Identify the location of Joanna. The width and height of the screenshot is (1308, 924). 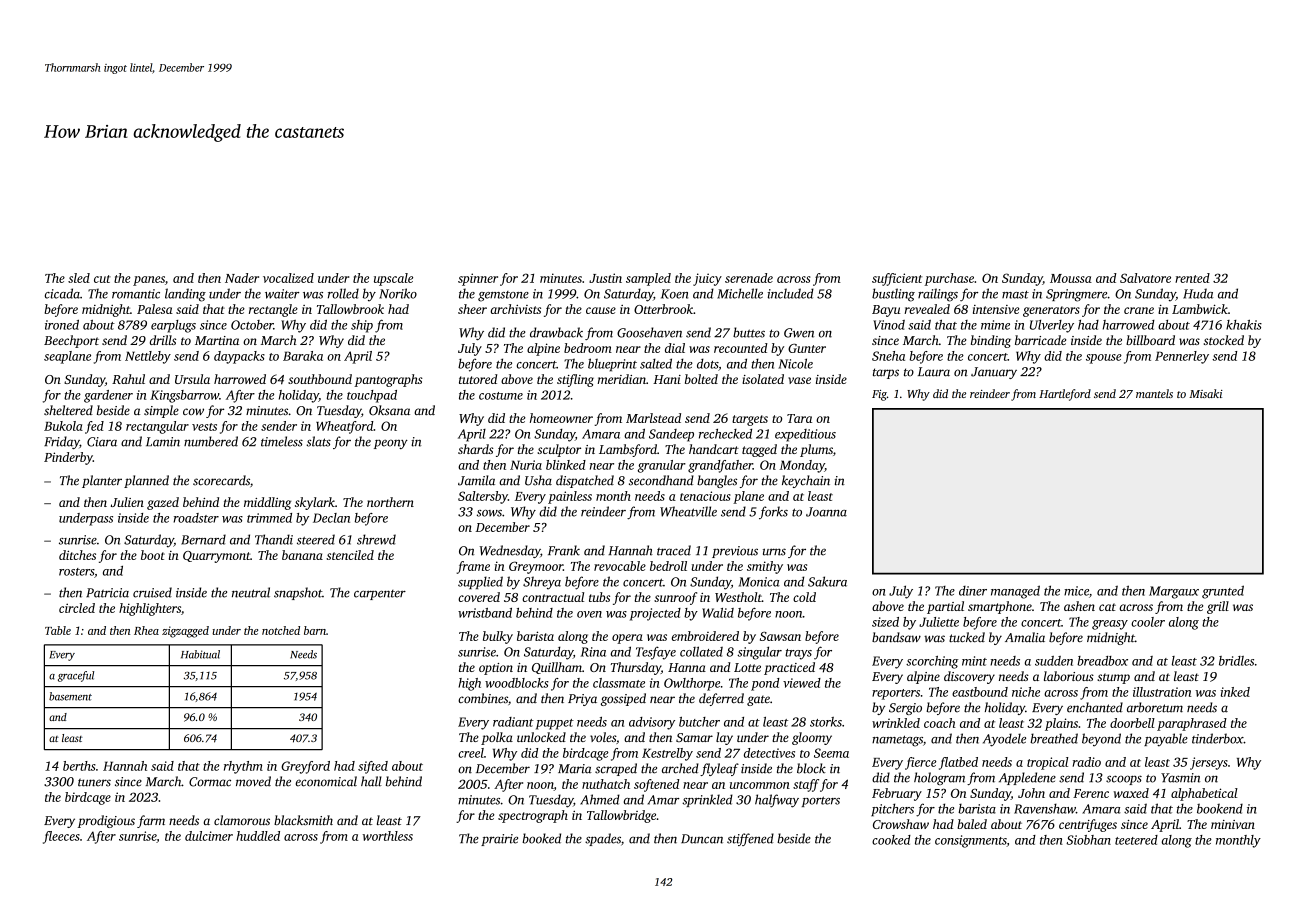
(826, 512).
